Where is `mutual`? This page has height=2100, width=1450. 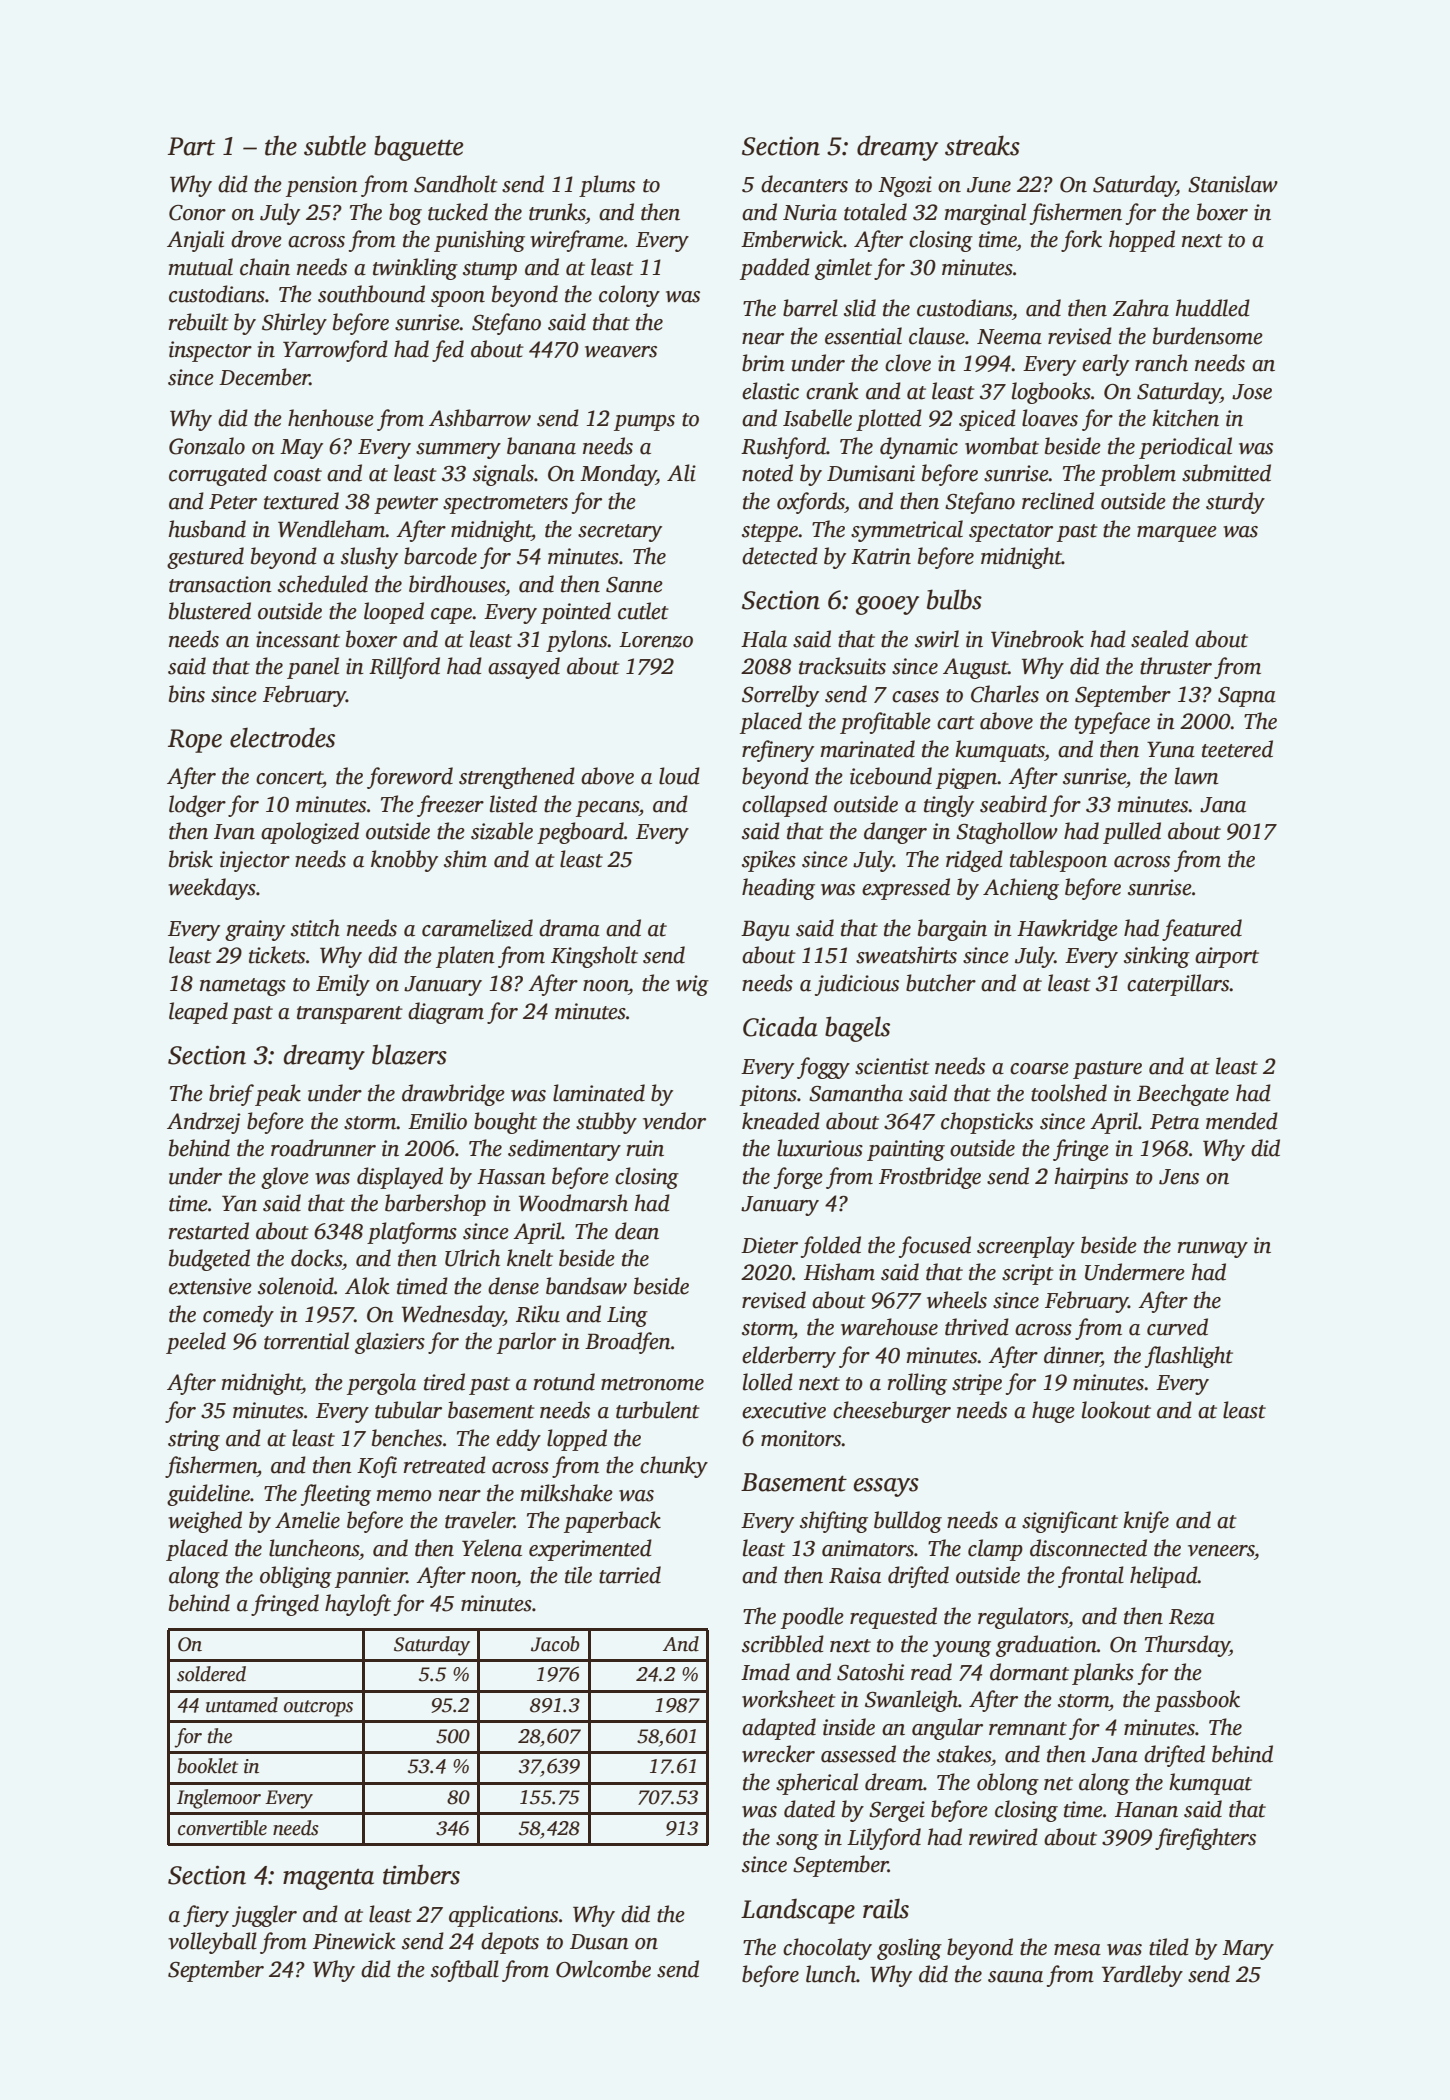 mutual is located at coordinates (200, 267).
